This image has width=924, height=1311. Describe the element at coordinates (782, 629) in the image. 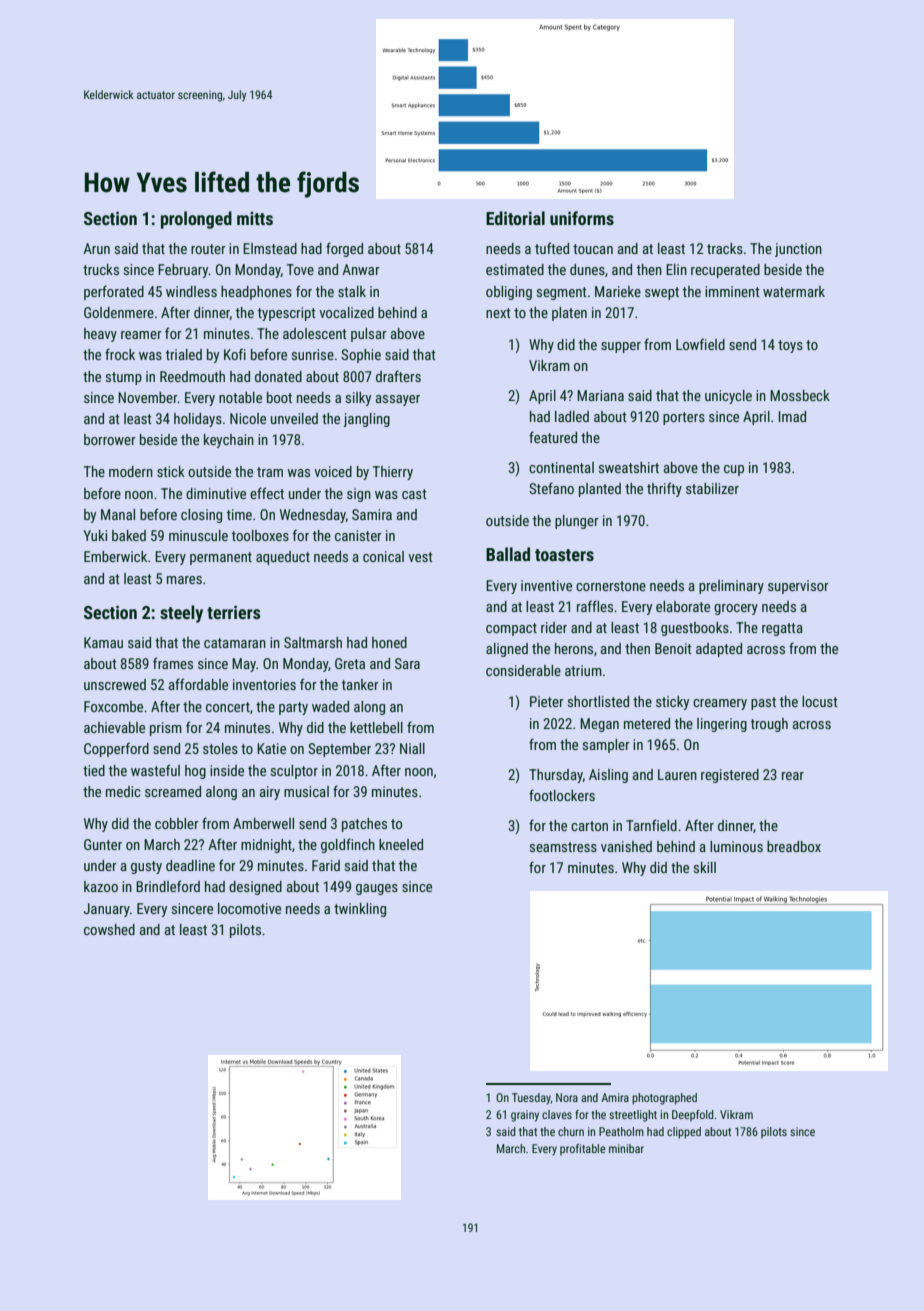

I see `regatta` at that location.
